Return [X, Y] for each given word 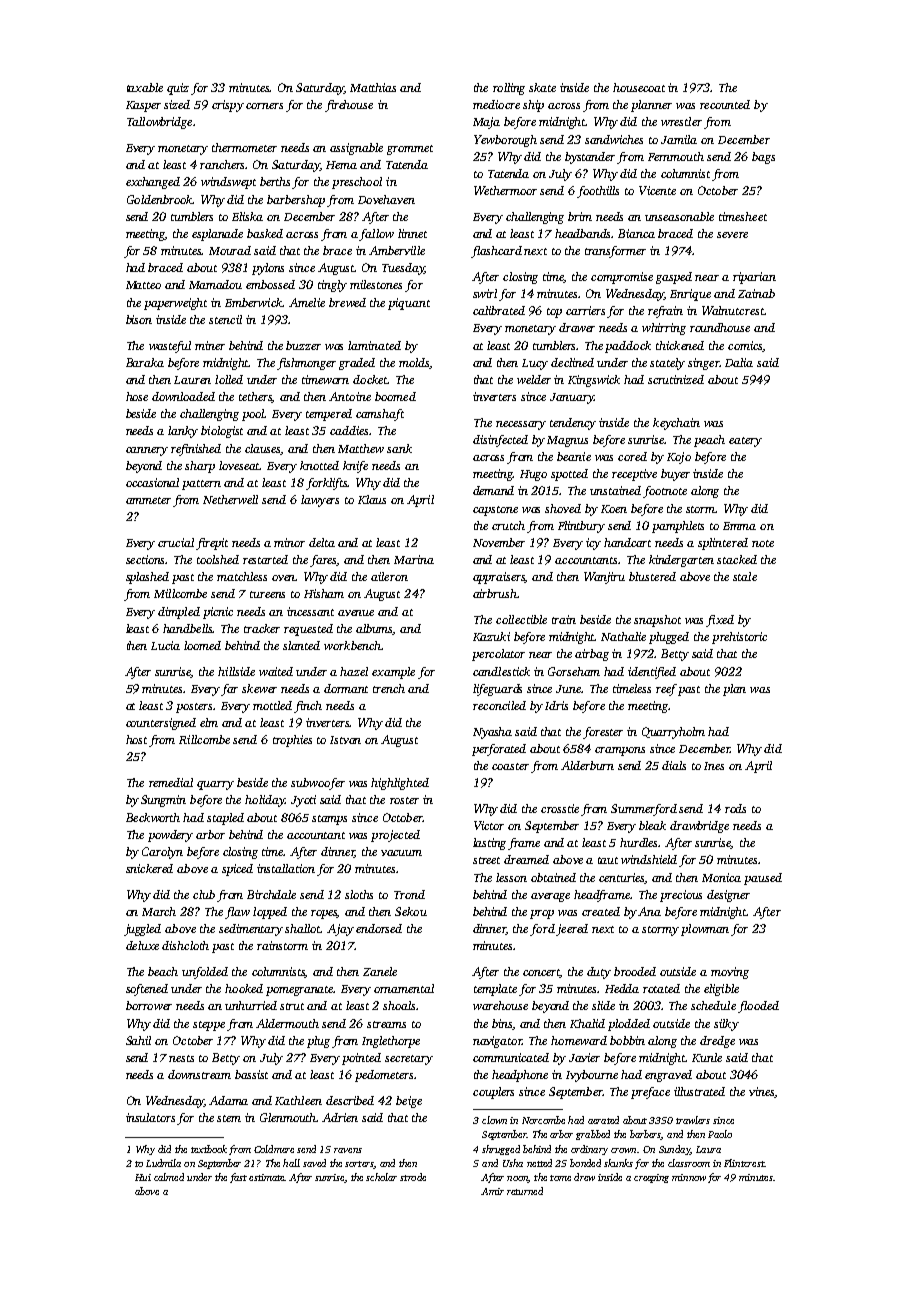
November [499, 542]
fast [238, 1178]
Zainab [756, 293]
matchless [242, 576]
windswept [228, 183]
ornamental [404, 988]
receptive [634, 475]
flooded [758, 1007]
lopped [270, 913]
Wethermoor [505, 190]
